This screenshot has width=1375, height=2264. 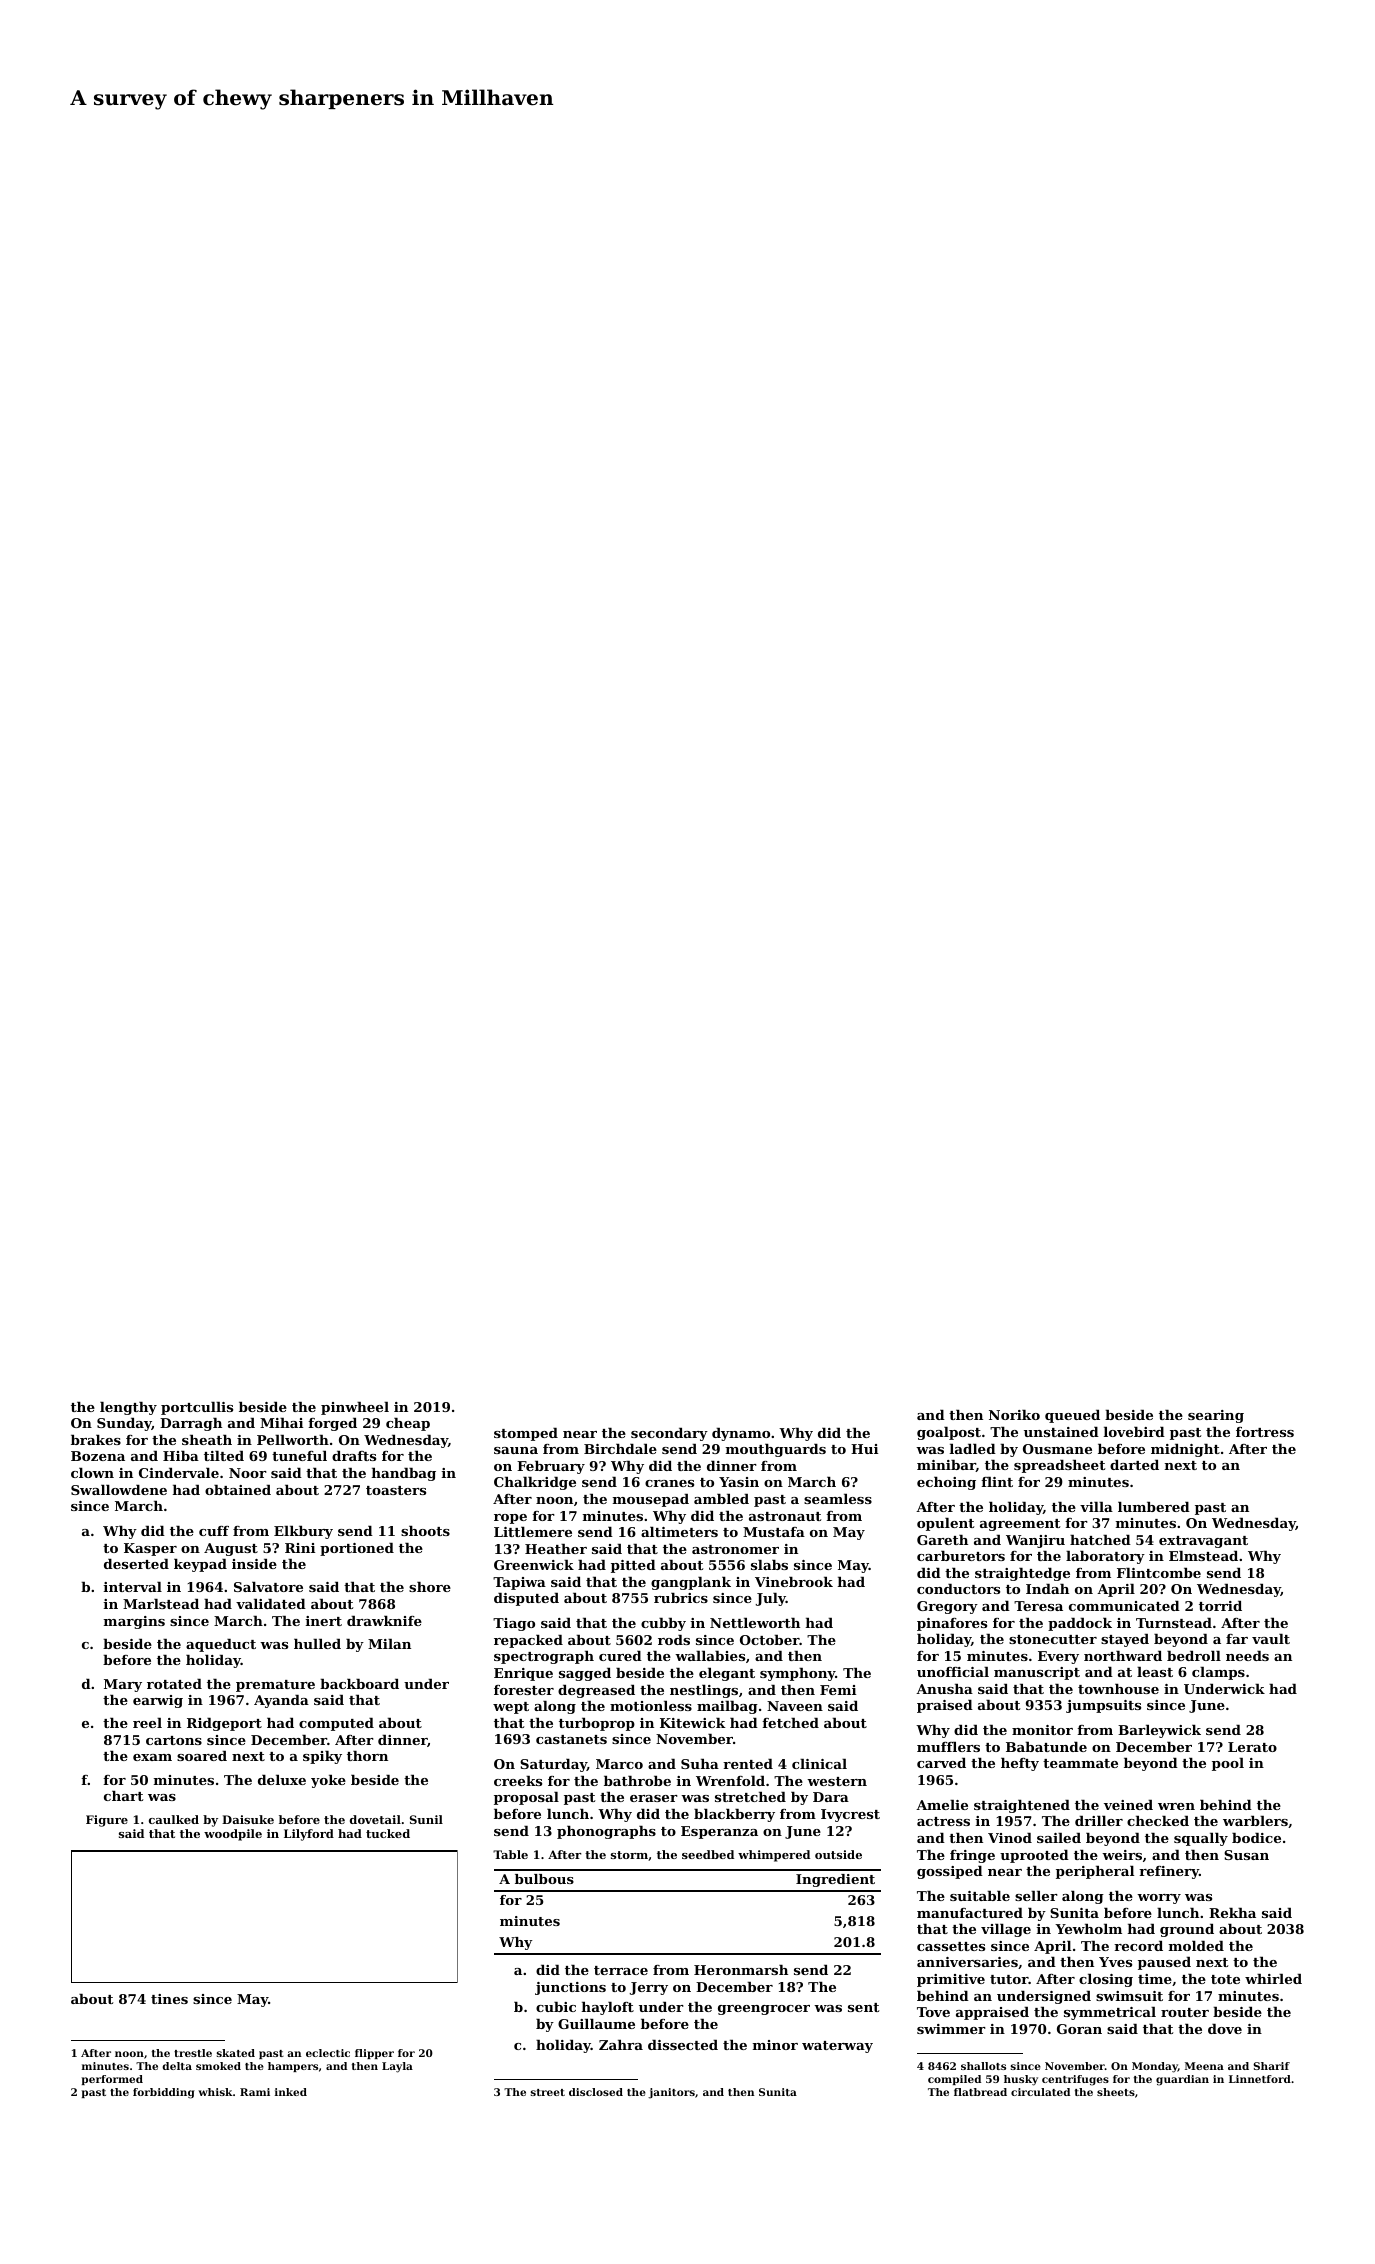 What do you see at coordinates (147, 1723) in the screenshot?
I see `reel` at bounding box center [147, 1723].
